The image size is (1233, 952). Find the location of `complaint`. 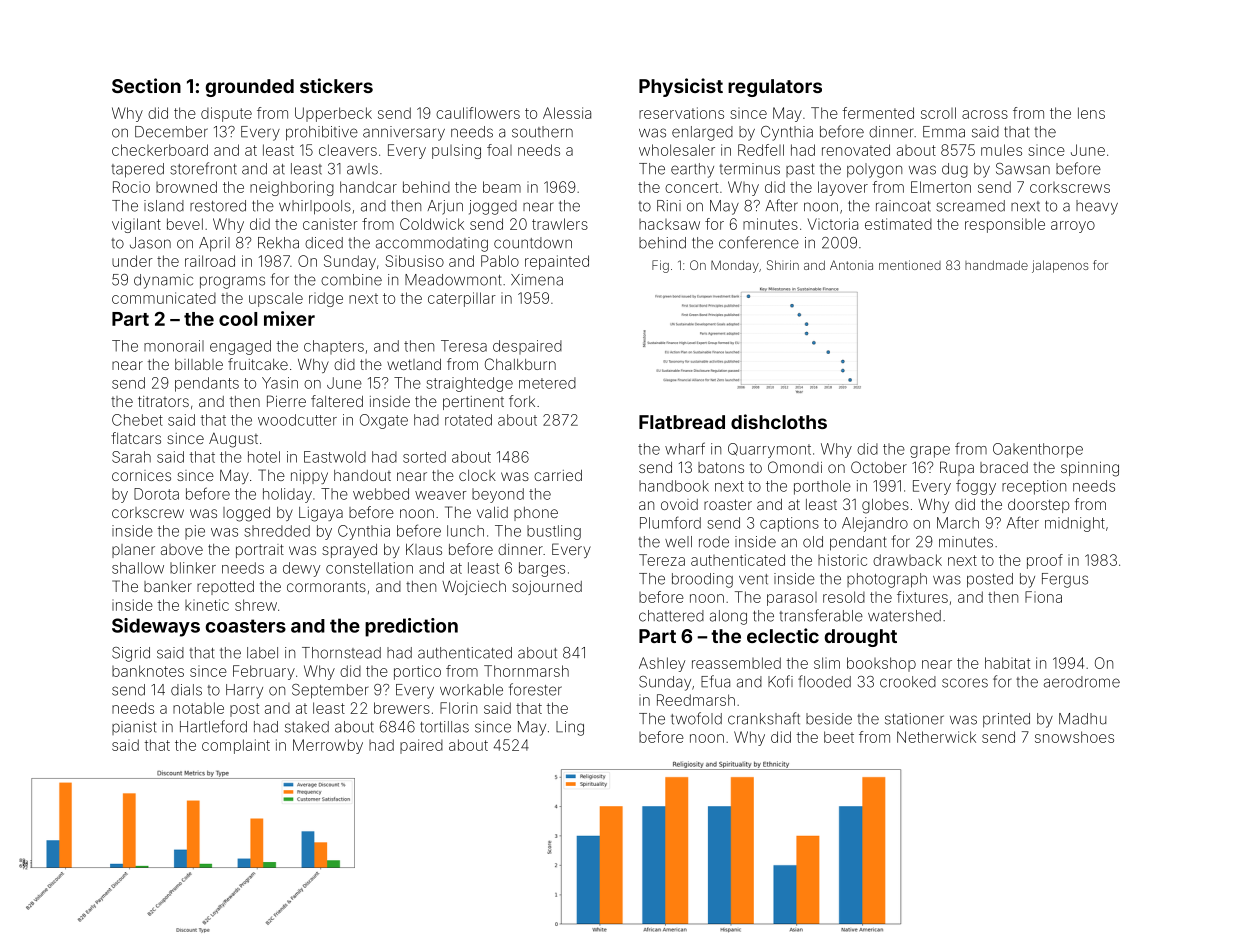

complaint is located at coordinates (236, 746).
